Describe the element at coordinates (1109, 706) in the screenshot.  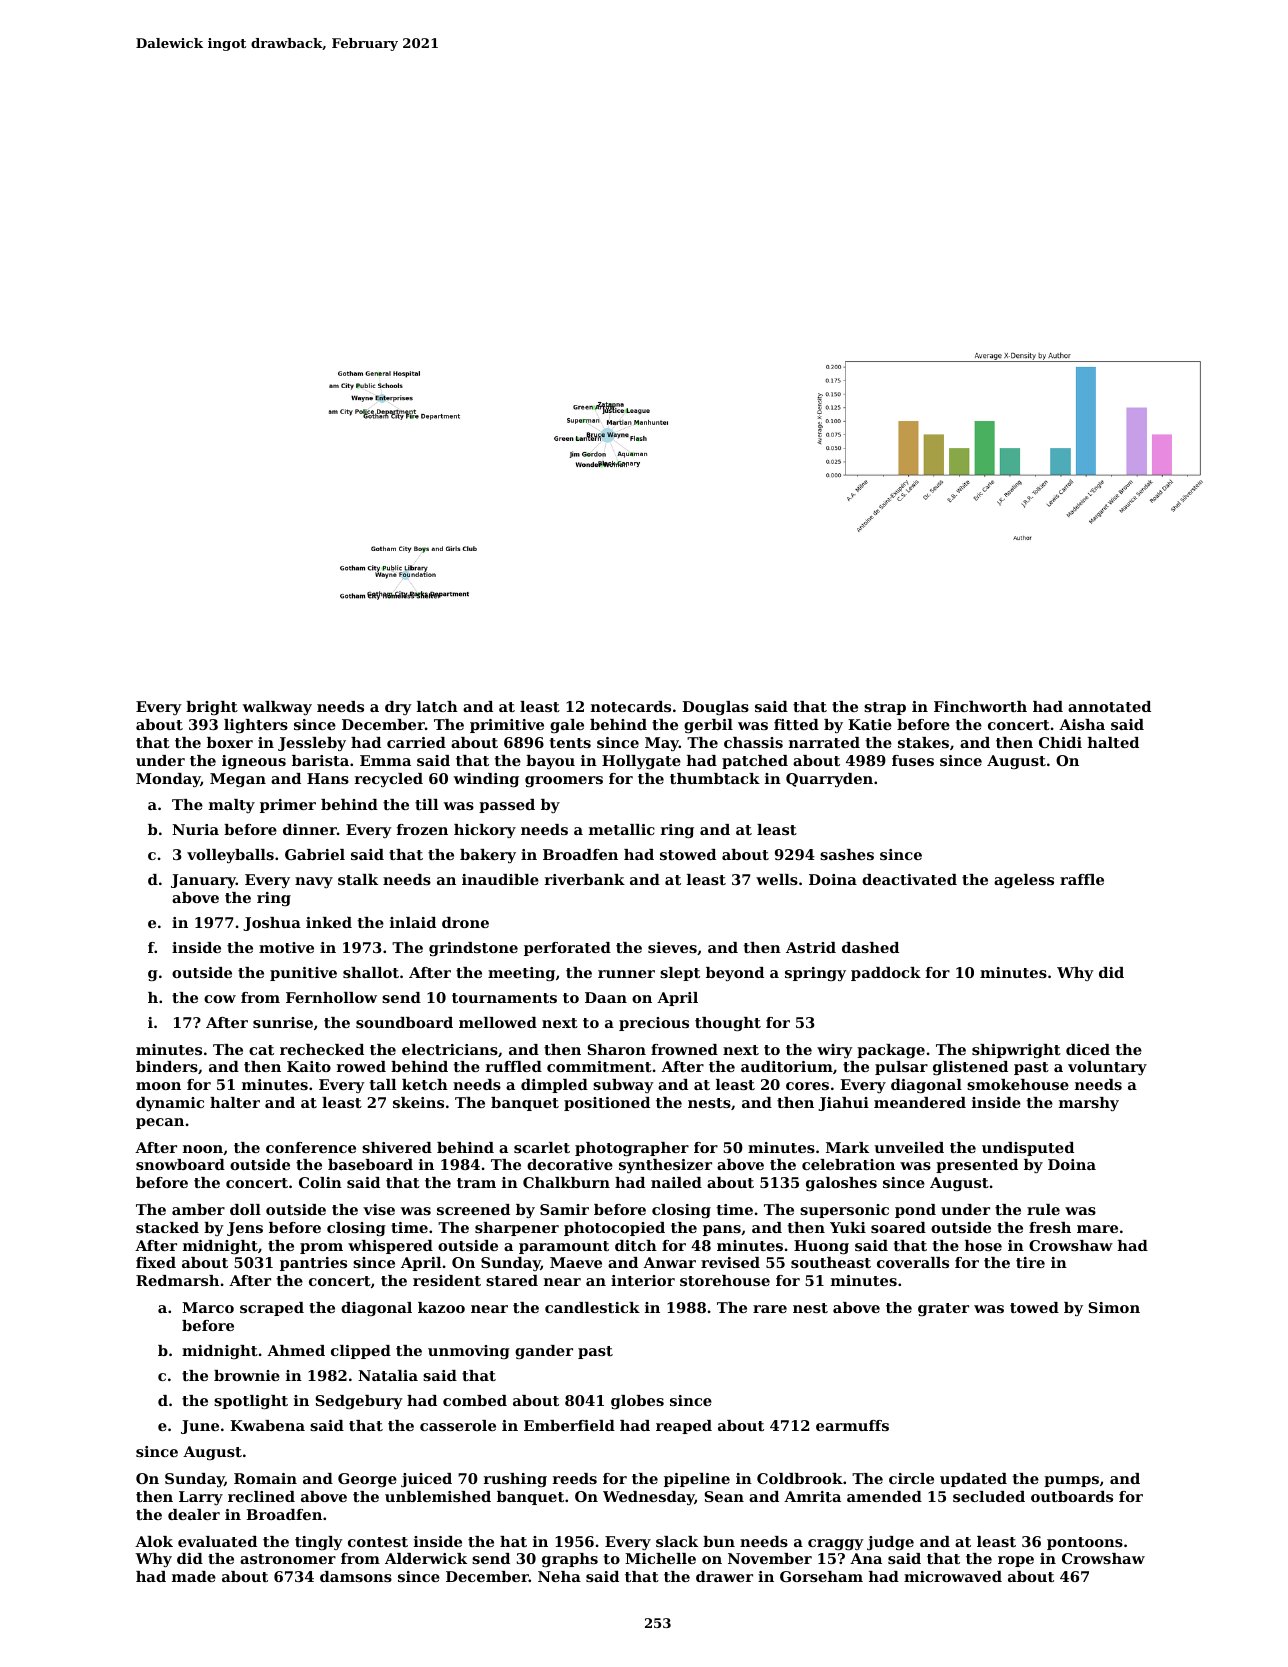
I see `annotated` at that location.
